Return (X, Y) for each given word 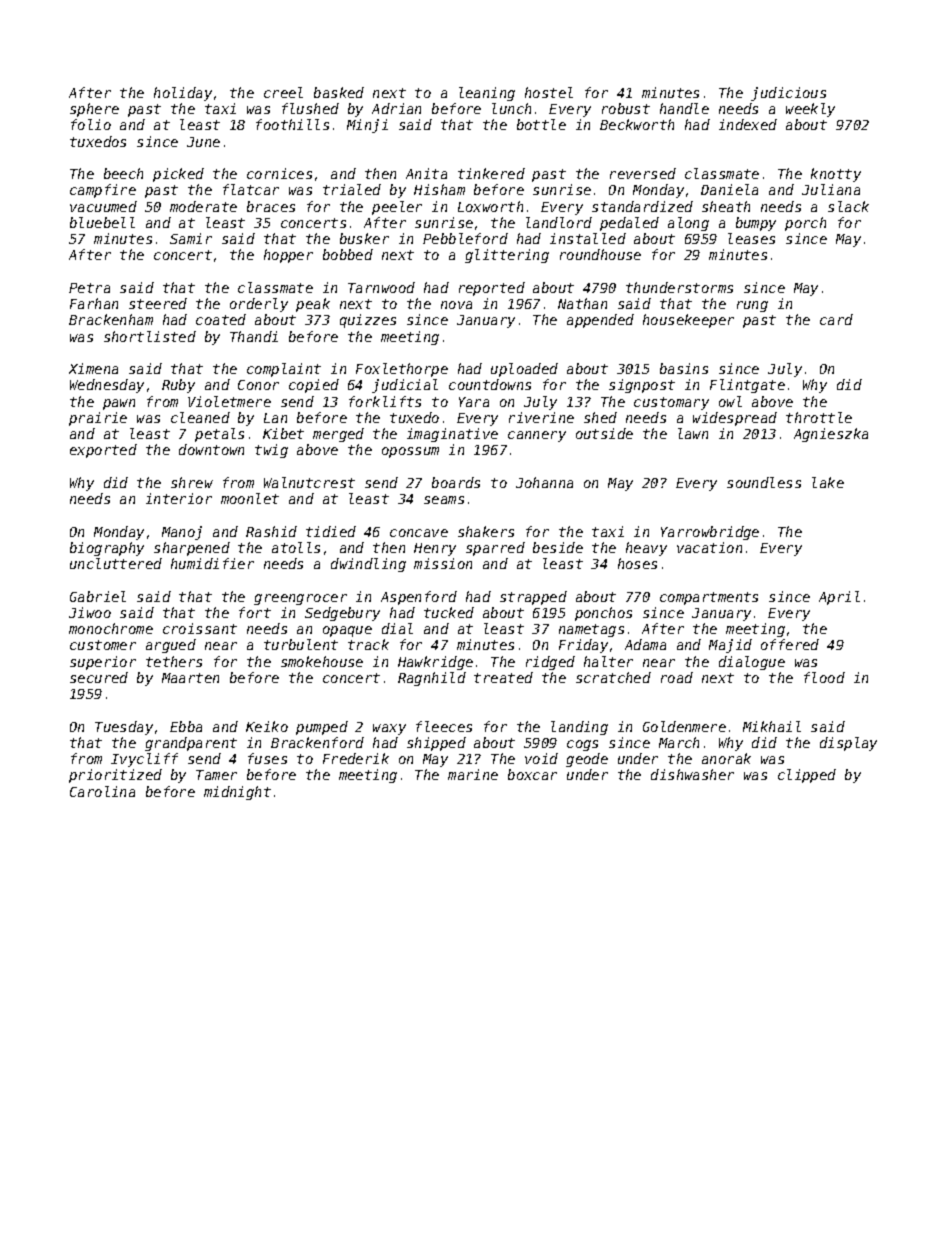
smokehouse (322, 661)
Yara (474, 402)
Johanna (544, 482)
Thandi (254, 336)
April (839, 598)
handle (684, 108)
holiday (183, 94)
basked (339, 92)
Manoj (182, 533)
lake (828, 482)
